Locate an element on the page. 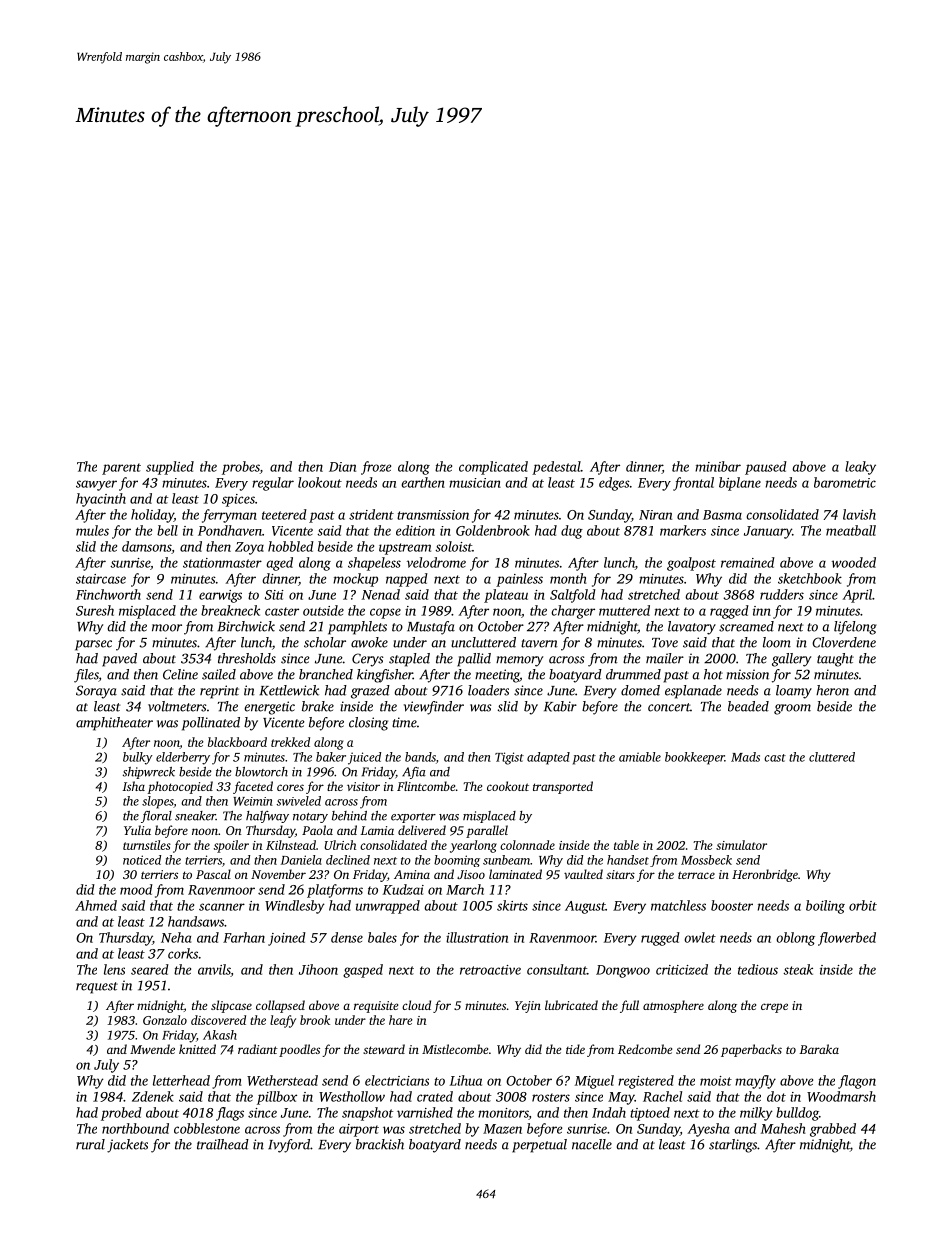 The width and height of the page is (952, 1233). hyacinth is located at coordinates (101, 500).
